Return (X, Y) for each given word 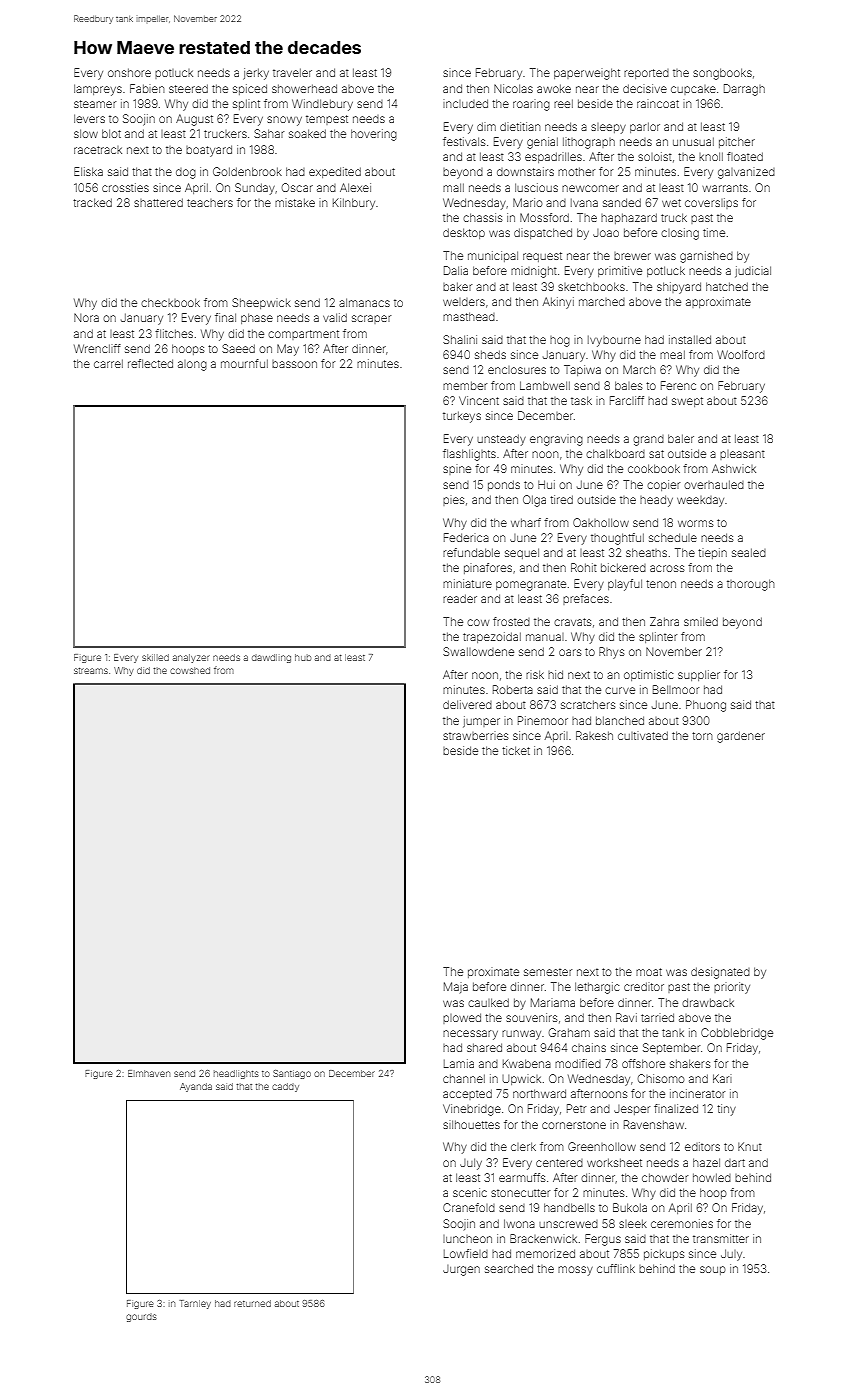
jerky (256, 74)
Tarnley (195, 1304)
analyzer (191, 658)
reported (646, 74)
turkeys (462, 417)
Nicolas (513, 88)
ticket (516, 750)
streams (91, 671)
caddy (285, 1087)
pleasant (742, 455)
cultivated (643, 735)
